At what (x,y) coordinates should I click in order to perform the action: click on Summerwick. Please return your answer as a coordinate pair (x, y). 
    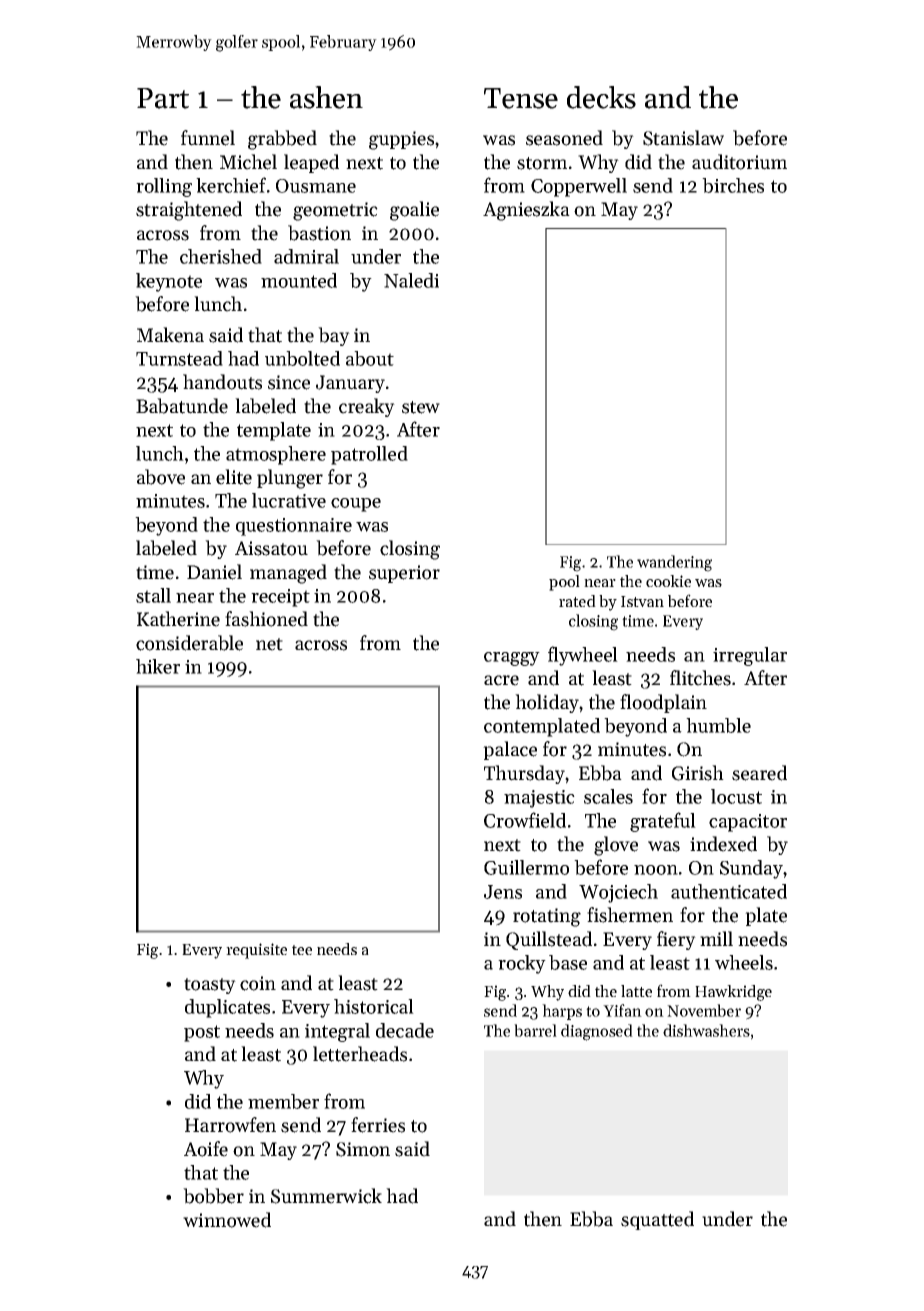
    Looking at the image, I should click on (326, 1196).
